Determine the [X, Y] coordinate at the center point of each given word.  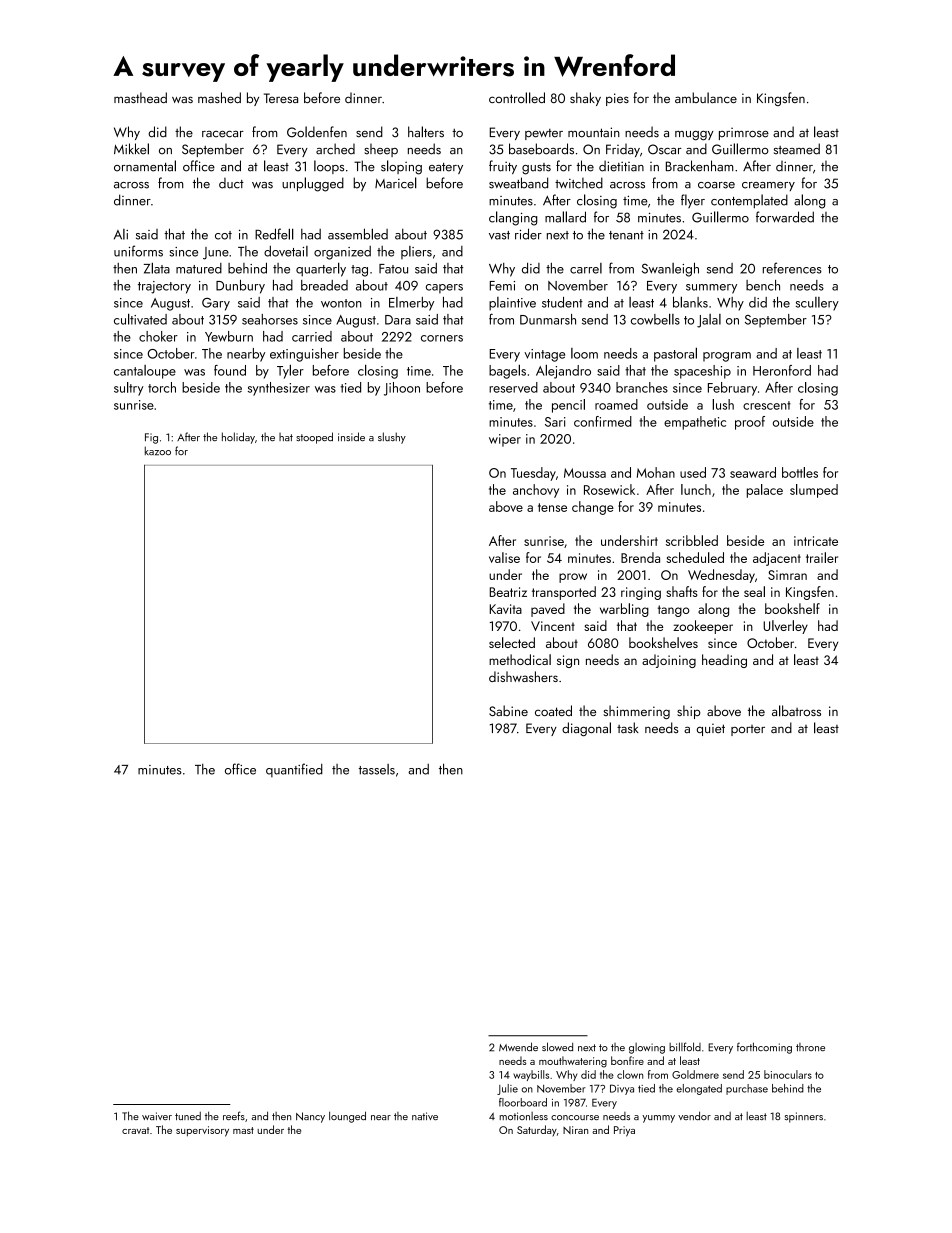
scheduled [695, 557]
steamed [797, 149]
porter [748, 730]
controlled [517, 98]
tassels [377, 769]
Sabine [508, 710]
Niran [575, 1130]
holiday [238, 438]
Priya [624, 1131]
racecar [223, 134]
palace [765, 491]
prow [573, 578]
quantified [294, 770]
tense [552, 507]
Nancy [310, 1117]
